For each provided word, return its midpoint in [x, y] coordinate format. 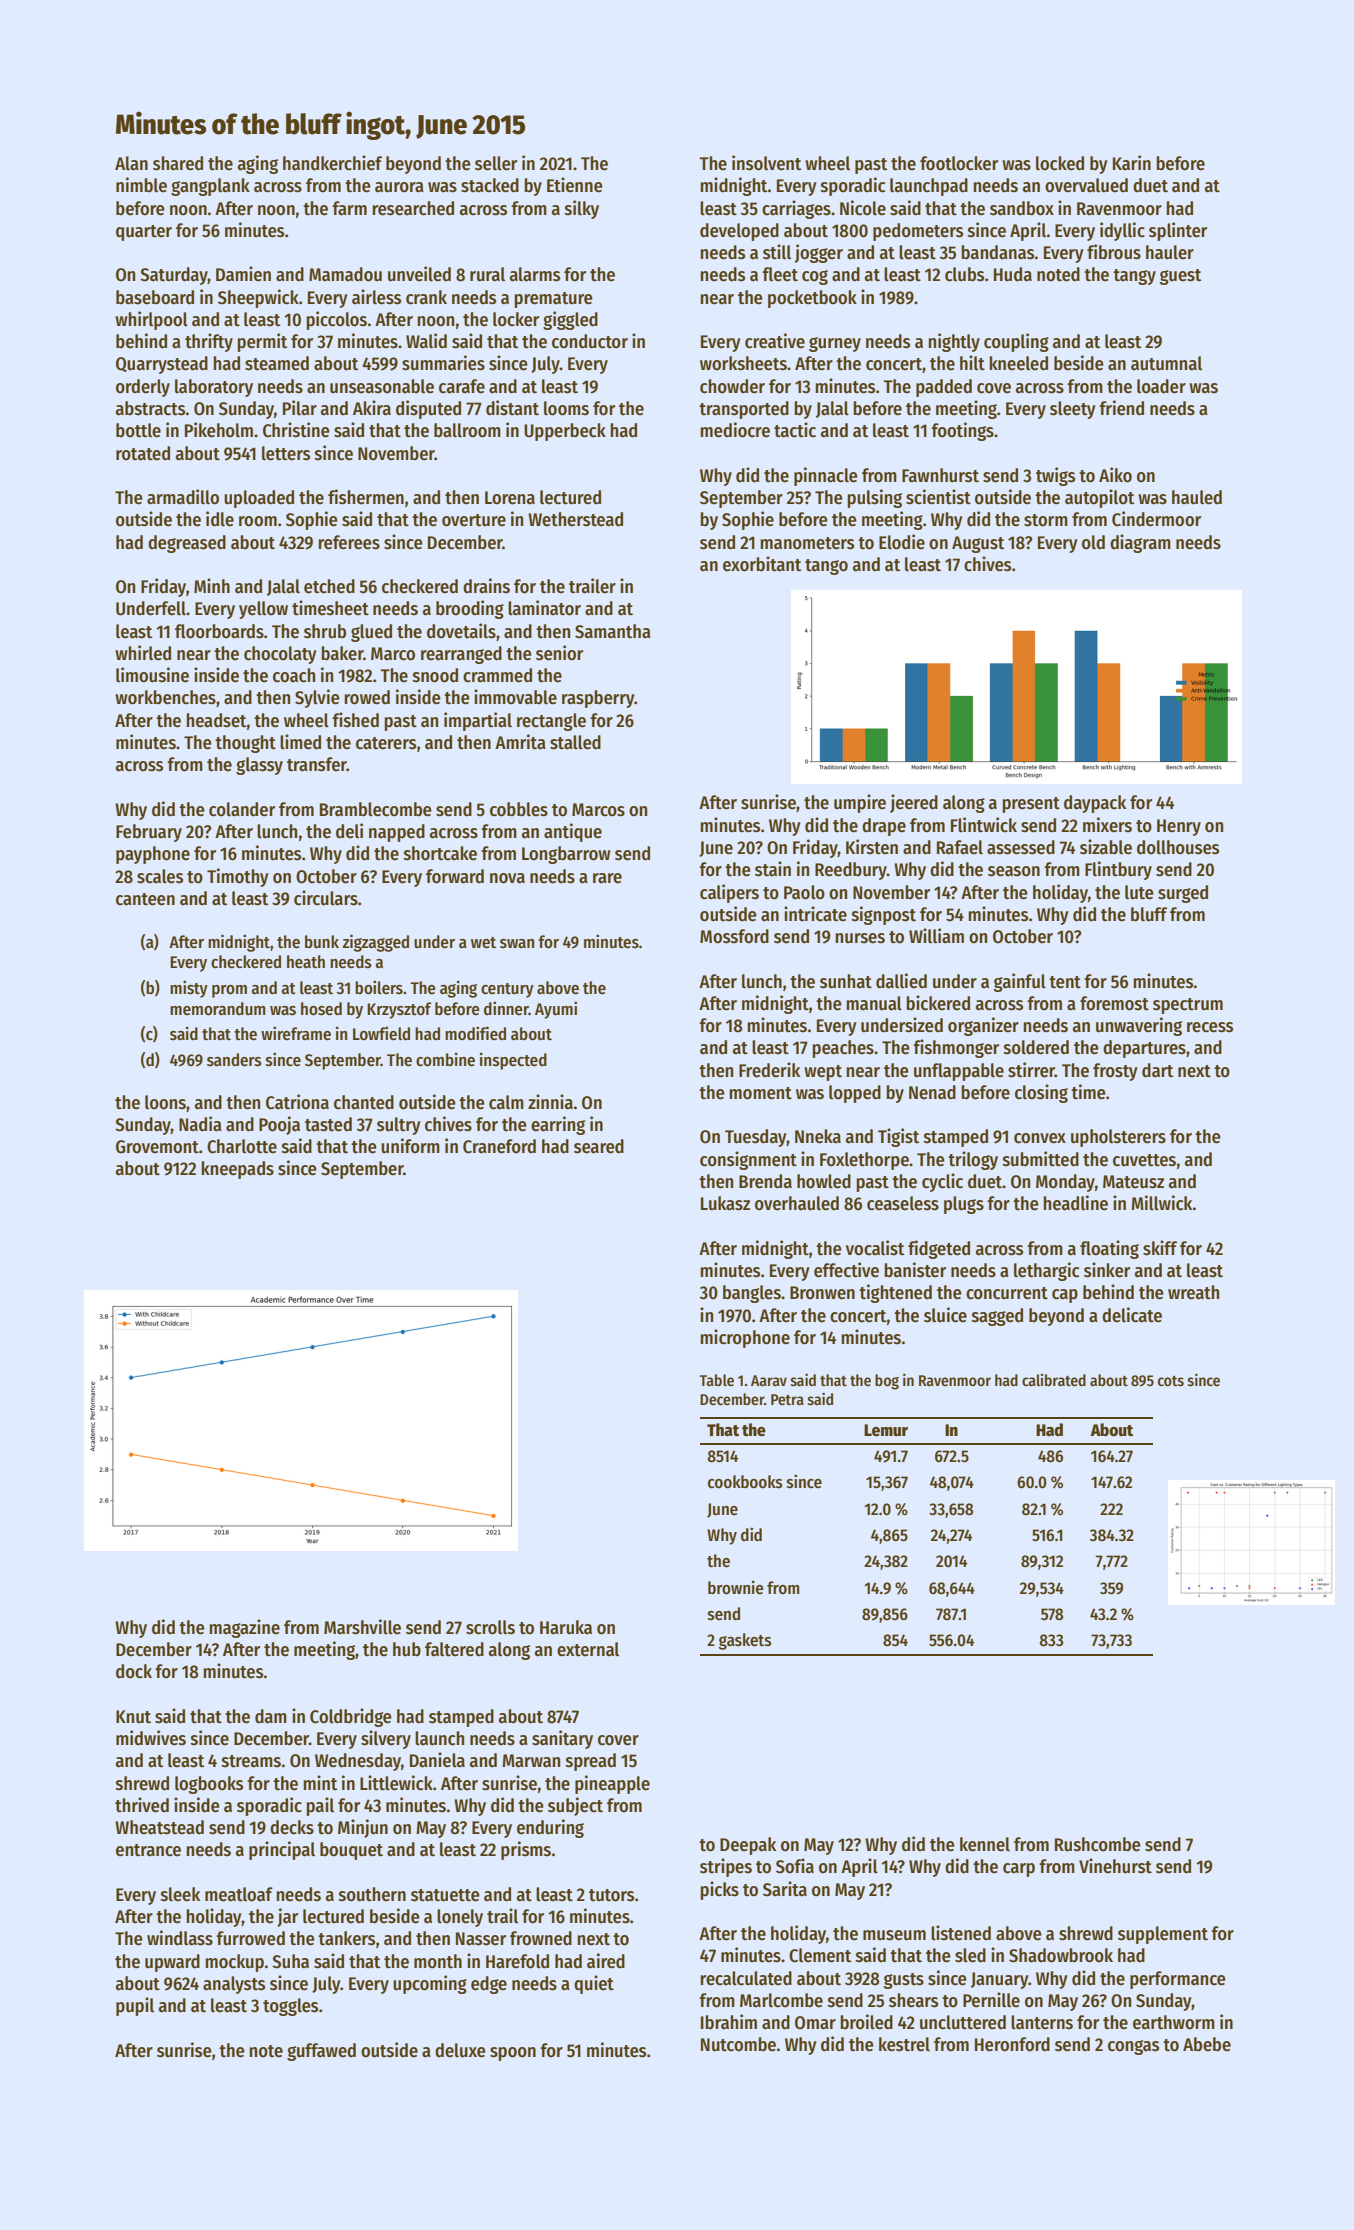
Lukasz [725, 1203]
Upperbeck [565, 432]
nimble [141, 185]
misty [189, 989]
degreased [187, 544]
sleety [1073, 410]
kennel [985, 1844]
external [588, 1649]
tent [1065, 982]
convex [1040, 1138]
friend [1121, 408]
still [777, 252]
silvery [386, 1739]
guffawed [321, 2052]
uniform [410, 1146]
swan [517, 944]
